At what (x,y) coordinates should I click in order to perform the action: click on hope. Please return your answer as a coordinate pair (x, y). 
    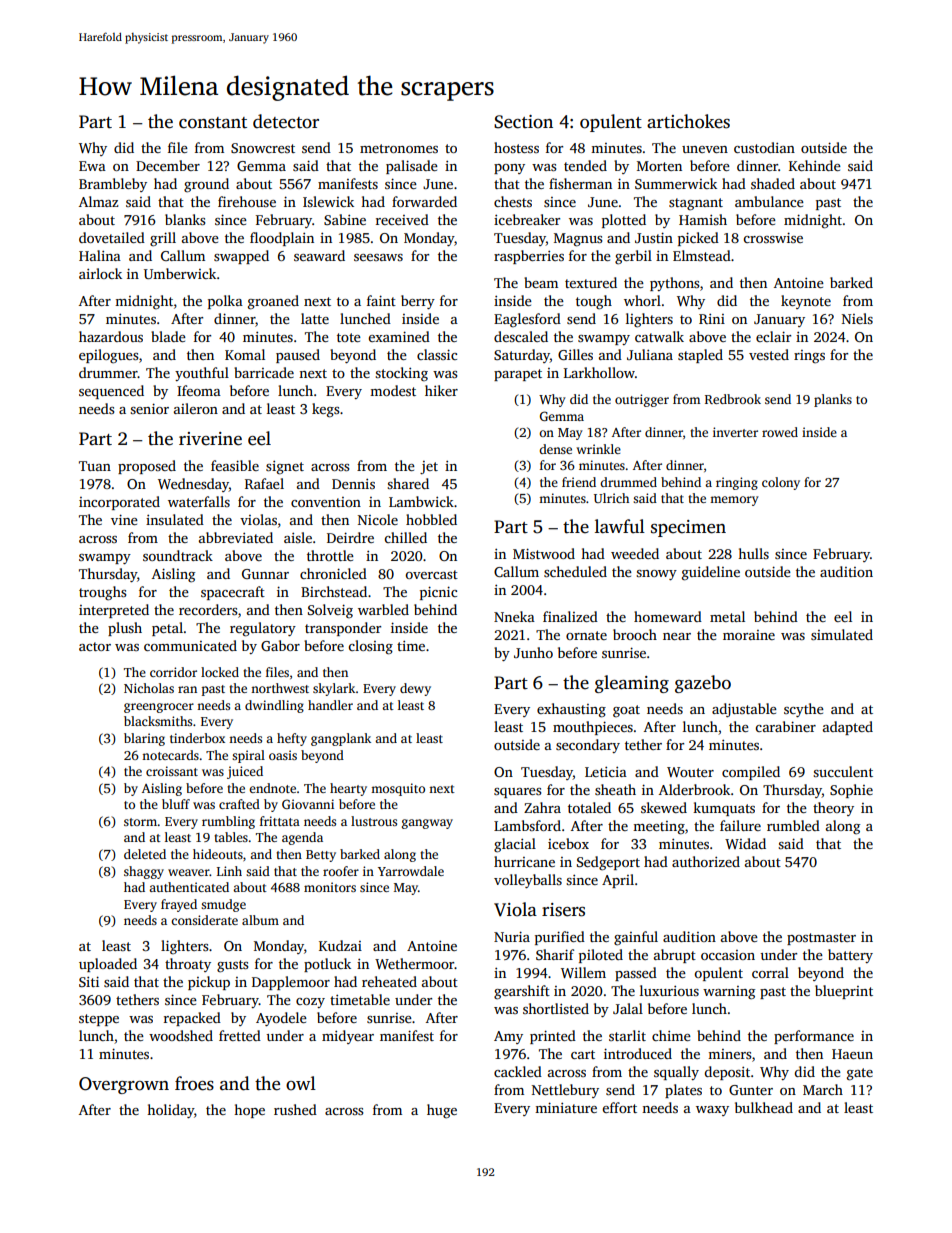
    Looking at the image, I should click on (249, 1111).
